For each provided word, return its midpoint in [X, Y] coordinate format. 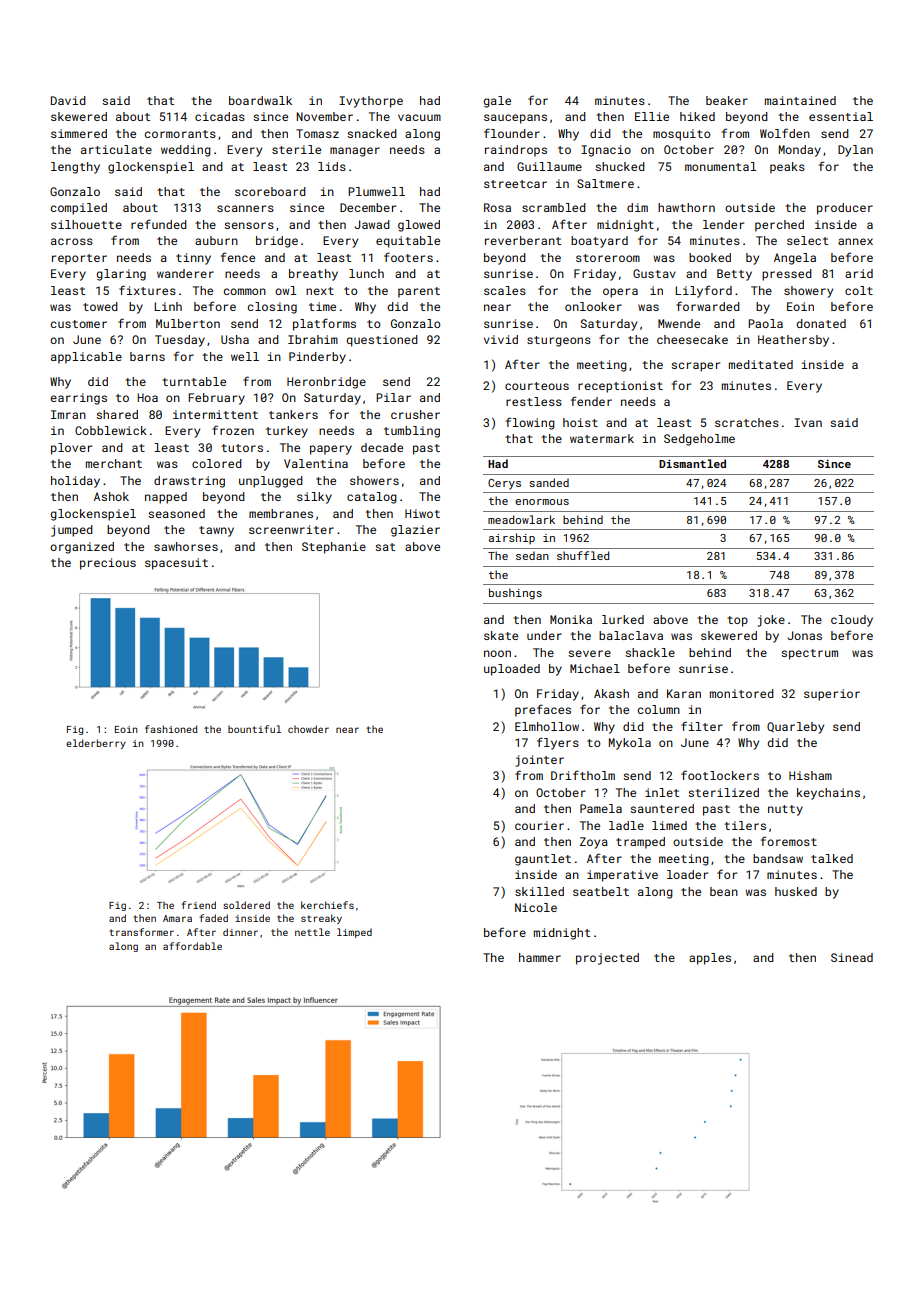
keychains [828, 794]
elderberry [96, 744]
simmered [79, 133]
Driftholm [583, 775]
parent [419, 292]
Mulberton [188, 323]
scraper [695, 367]
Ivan [808, 422]
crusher [415, 414]
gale [497, 102]
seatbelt [601, 891]
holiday [75, 482]
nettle [312, 932]
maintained [800, 100]
